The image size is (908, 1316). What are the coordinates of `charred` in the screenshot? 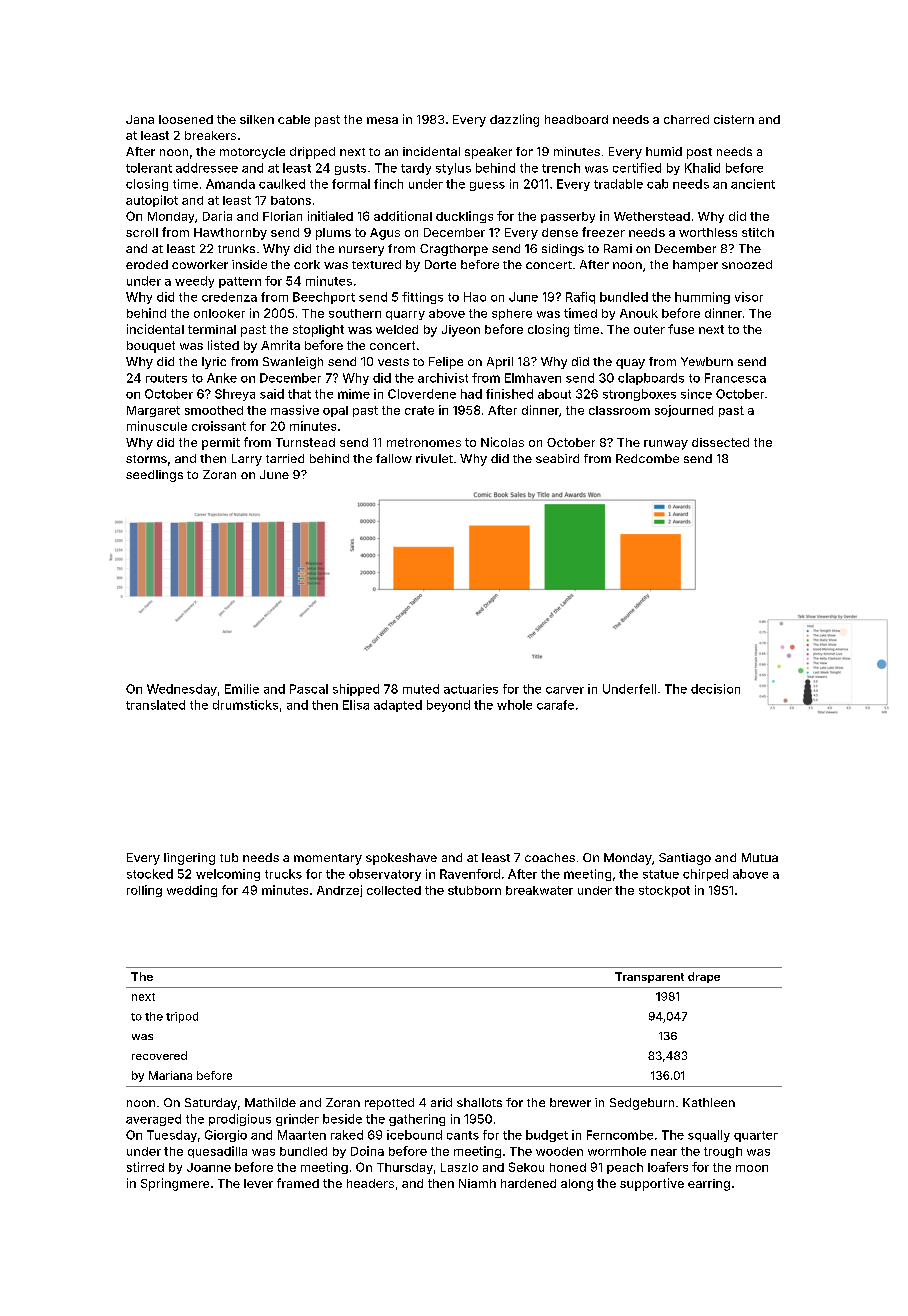 It's located at (686, 119).
